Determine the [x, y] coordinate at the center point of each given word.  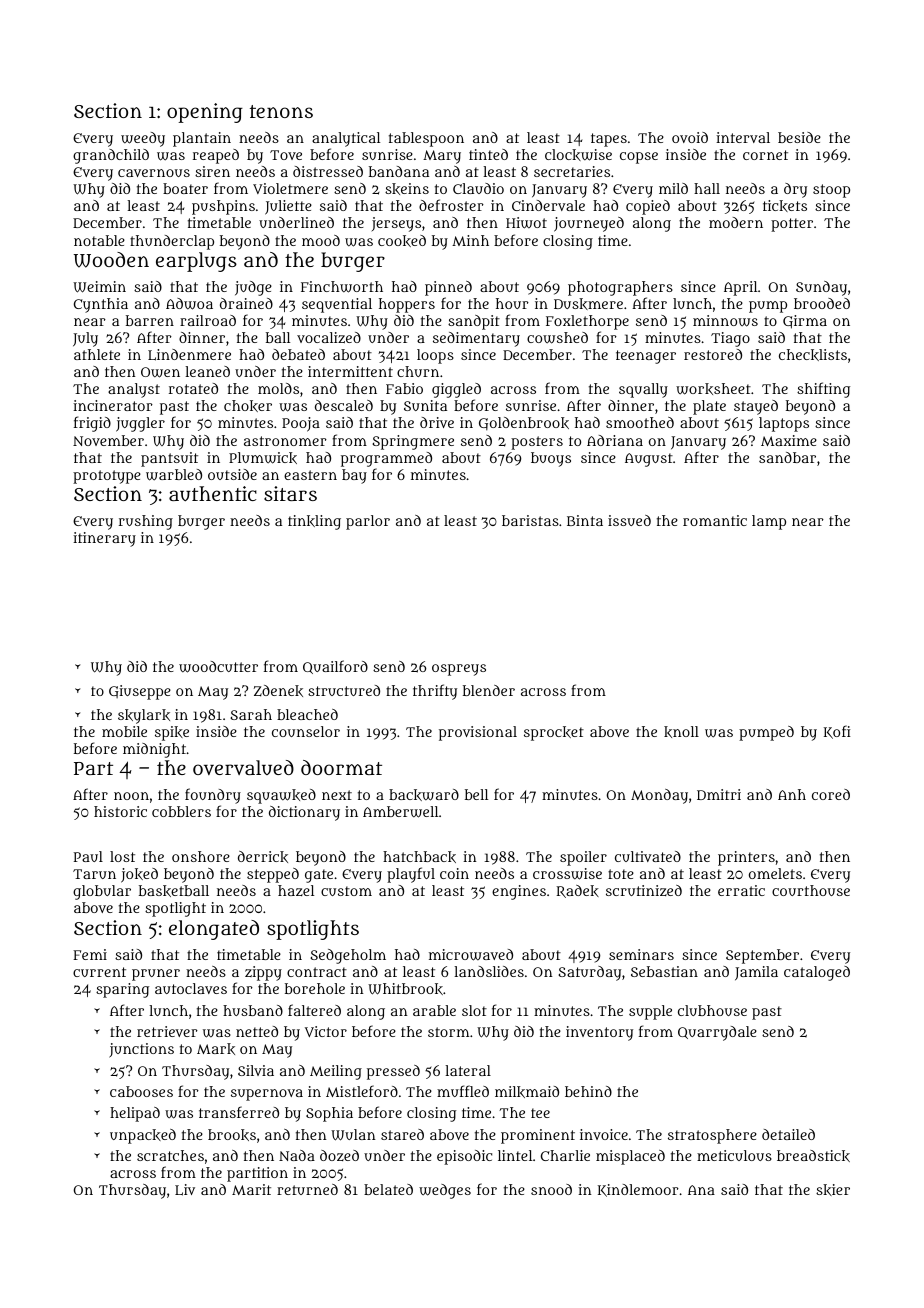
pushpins [223, 207]
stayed [756, 407]
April [740, 288]
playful [411, 875]
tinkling [314, 522]
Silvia [256, 1070]
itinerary [104, 539]
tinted [488, 154]
